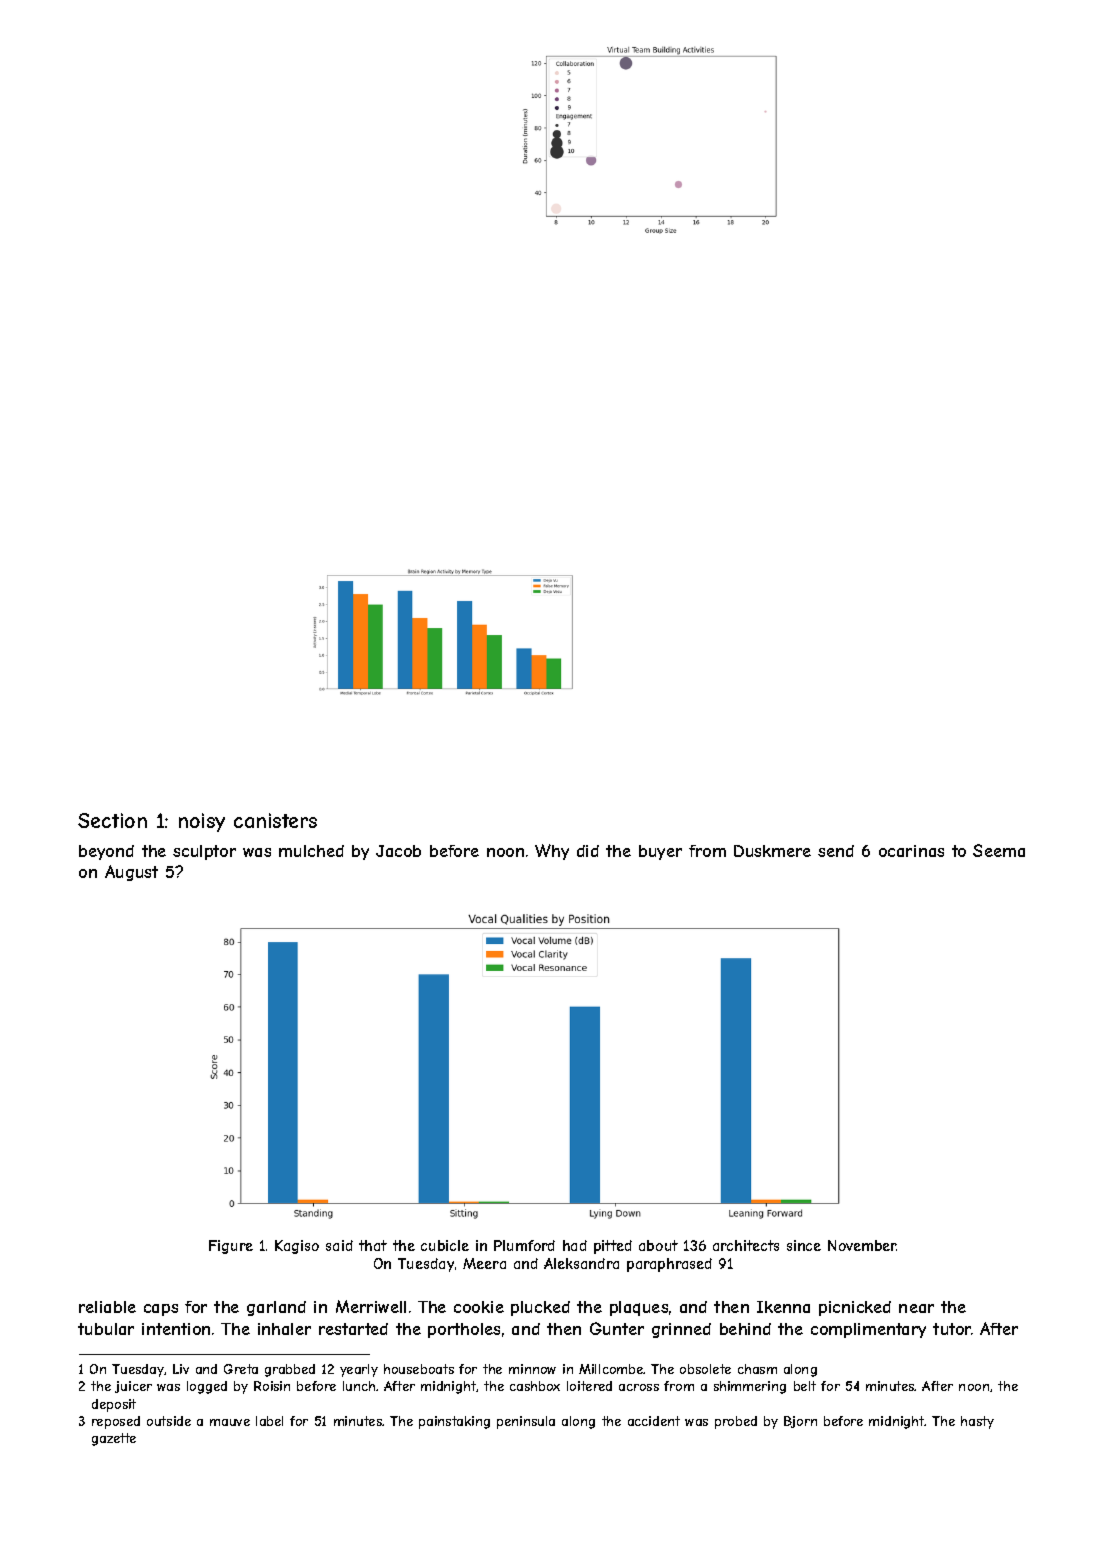 The image size is (1107, 1566). I want to click on beyond, so click(106, 852).
